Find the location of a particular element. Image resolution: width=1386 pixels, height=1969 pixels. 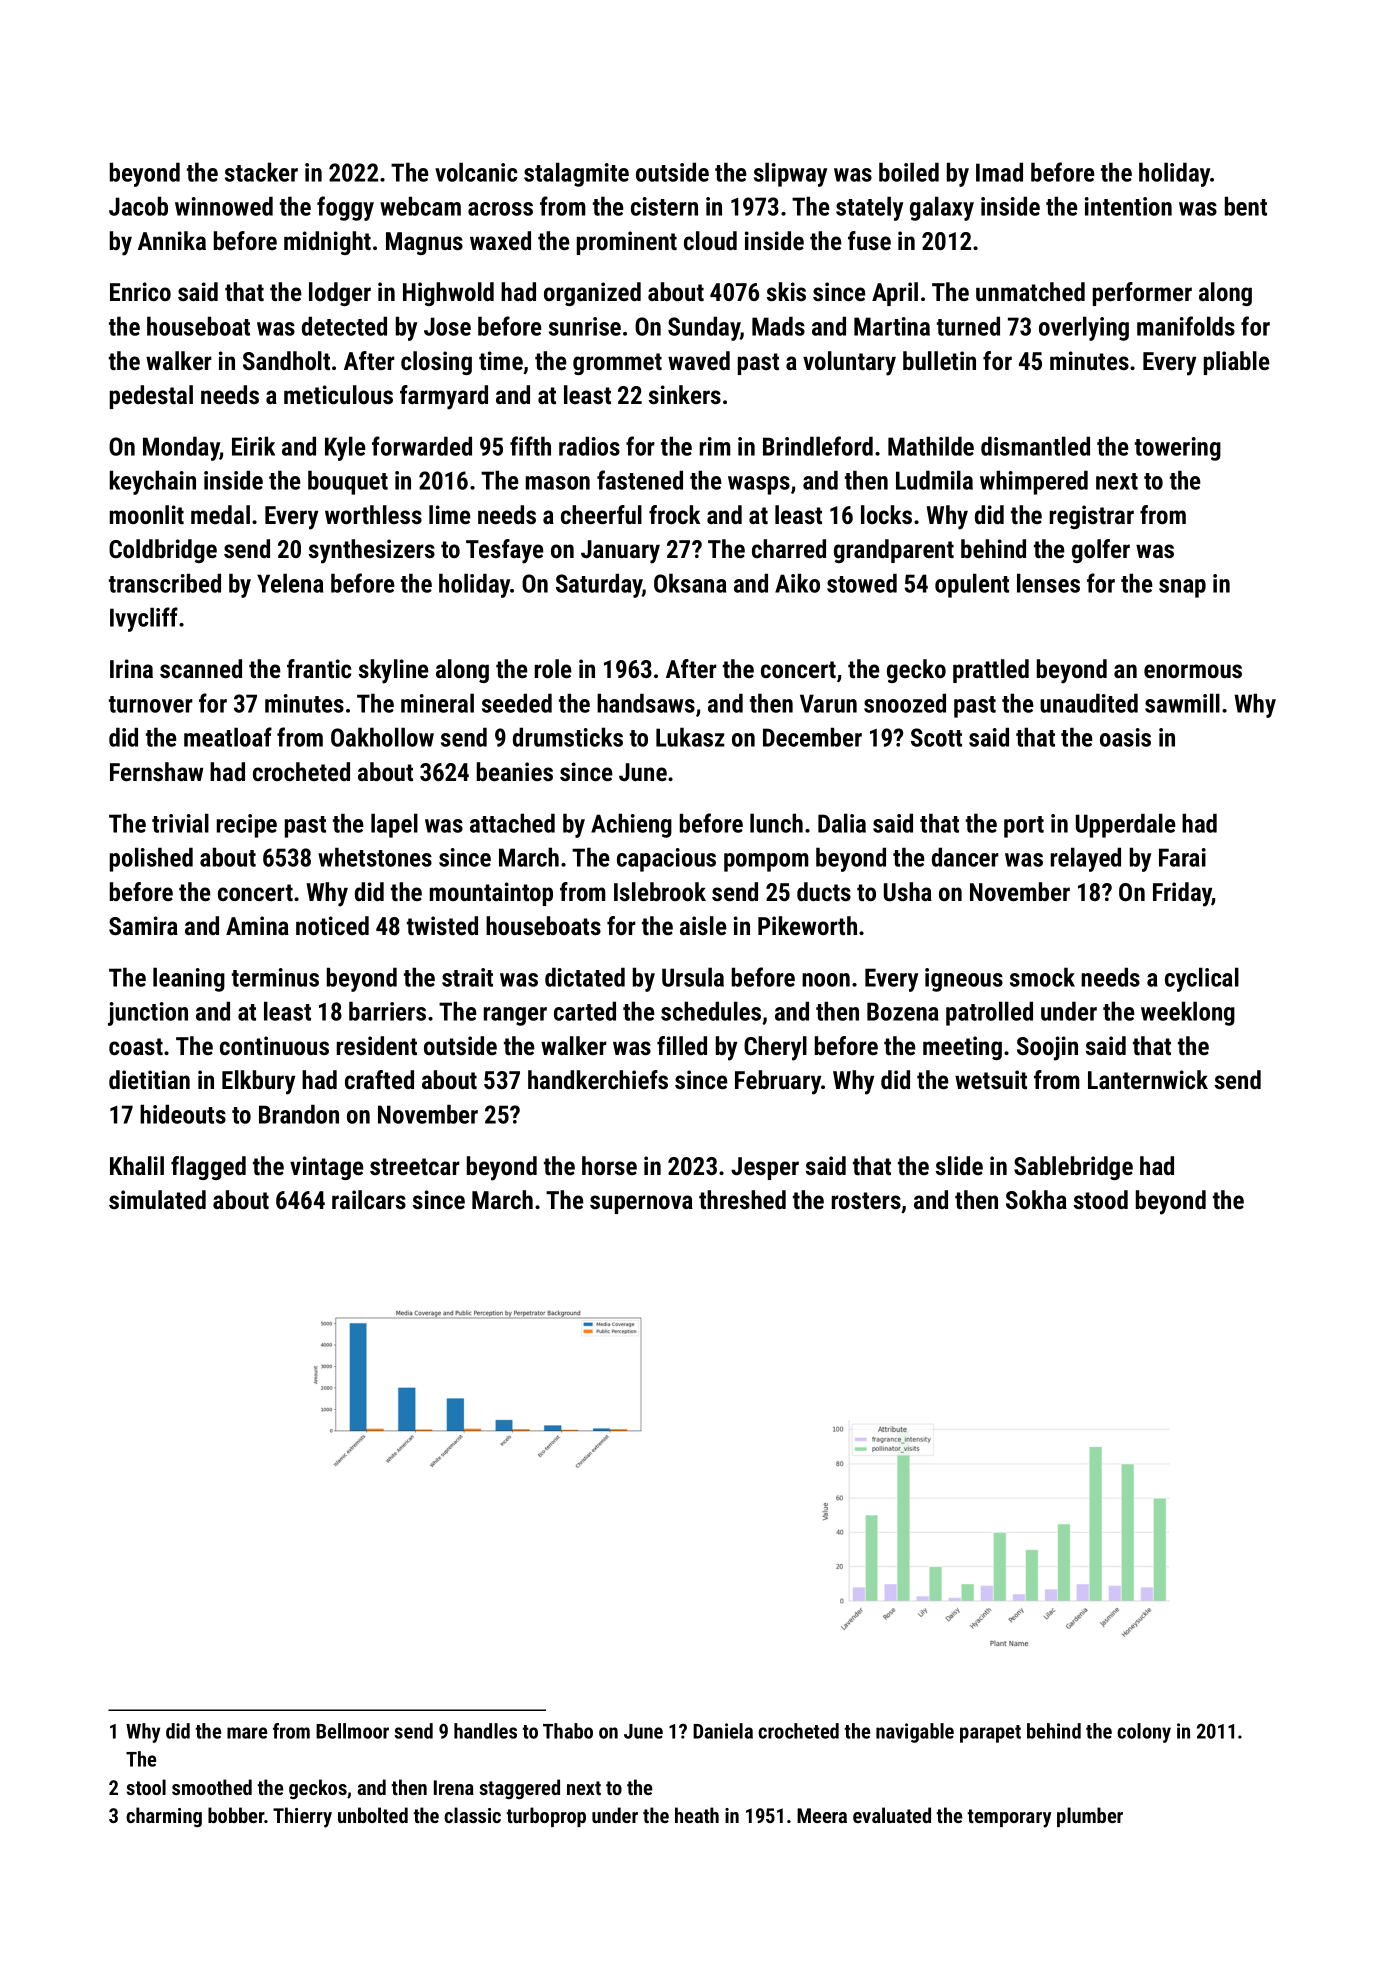

heath is located at coordinates (697, 1815).
